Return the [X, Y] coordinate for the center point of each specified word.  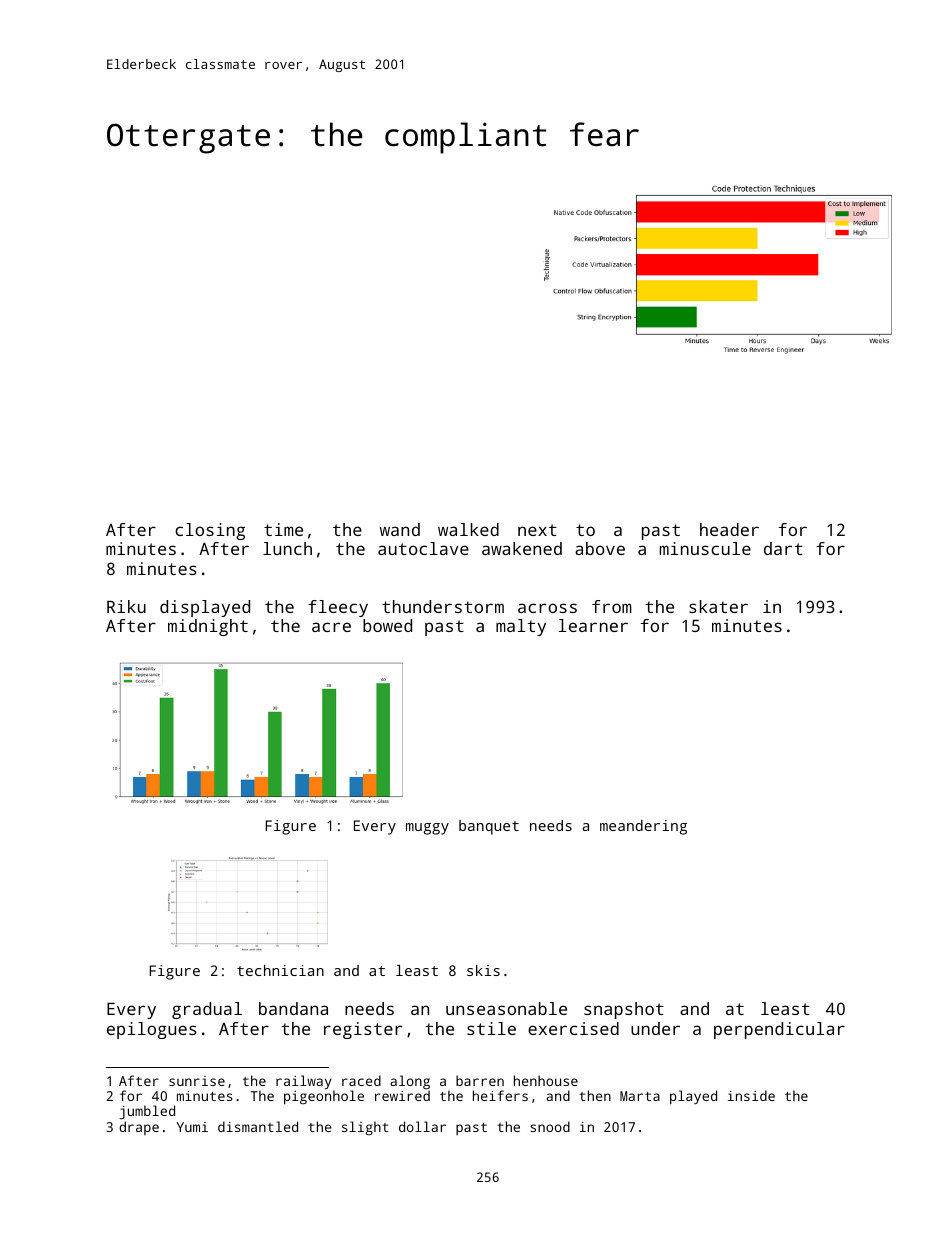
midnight [208, 627]
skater [718, 606]
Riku [126, 606]
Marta [640, 1096]
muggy [427, 829]
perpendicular [779, 1030]
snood [550, 1126]
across [547, 608]
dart [783, 548]
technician [280, 970]
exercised [573, 1028]
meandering [643, 827]
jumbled [147, 1112]
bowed [387, 625]
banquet [489, 827]
